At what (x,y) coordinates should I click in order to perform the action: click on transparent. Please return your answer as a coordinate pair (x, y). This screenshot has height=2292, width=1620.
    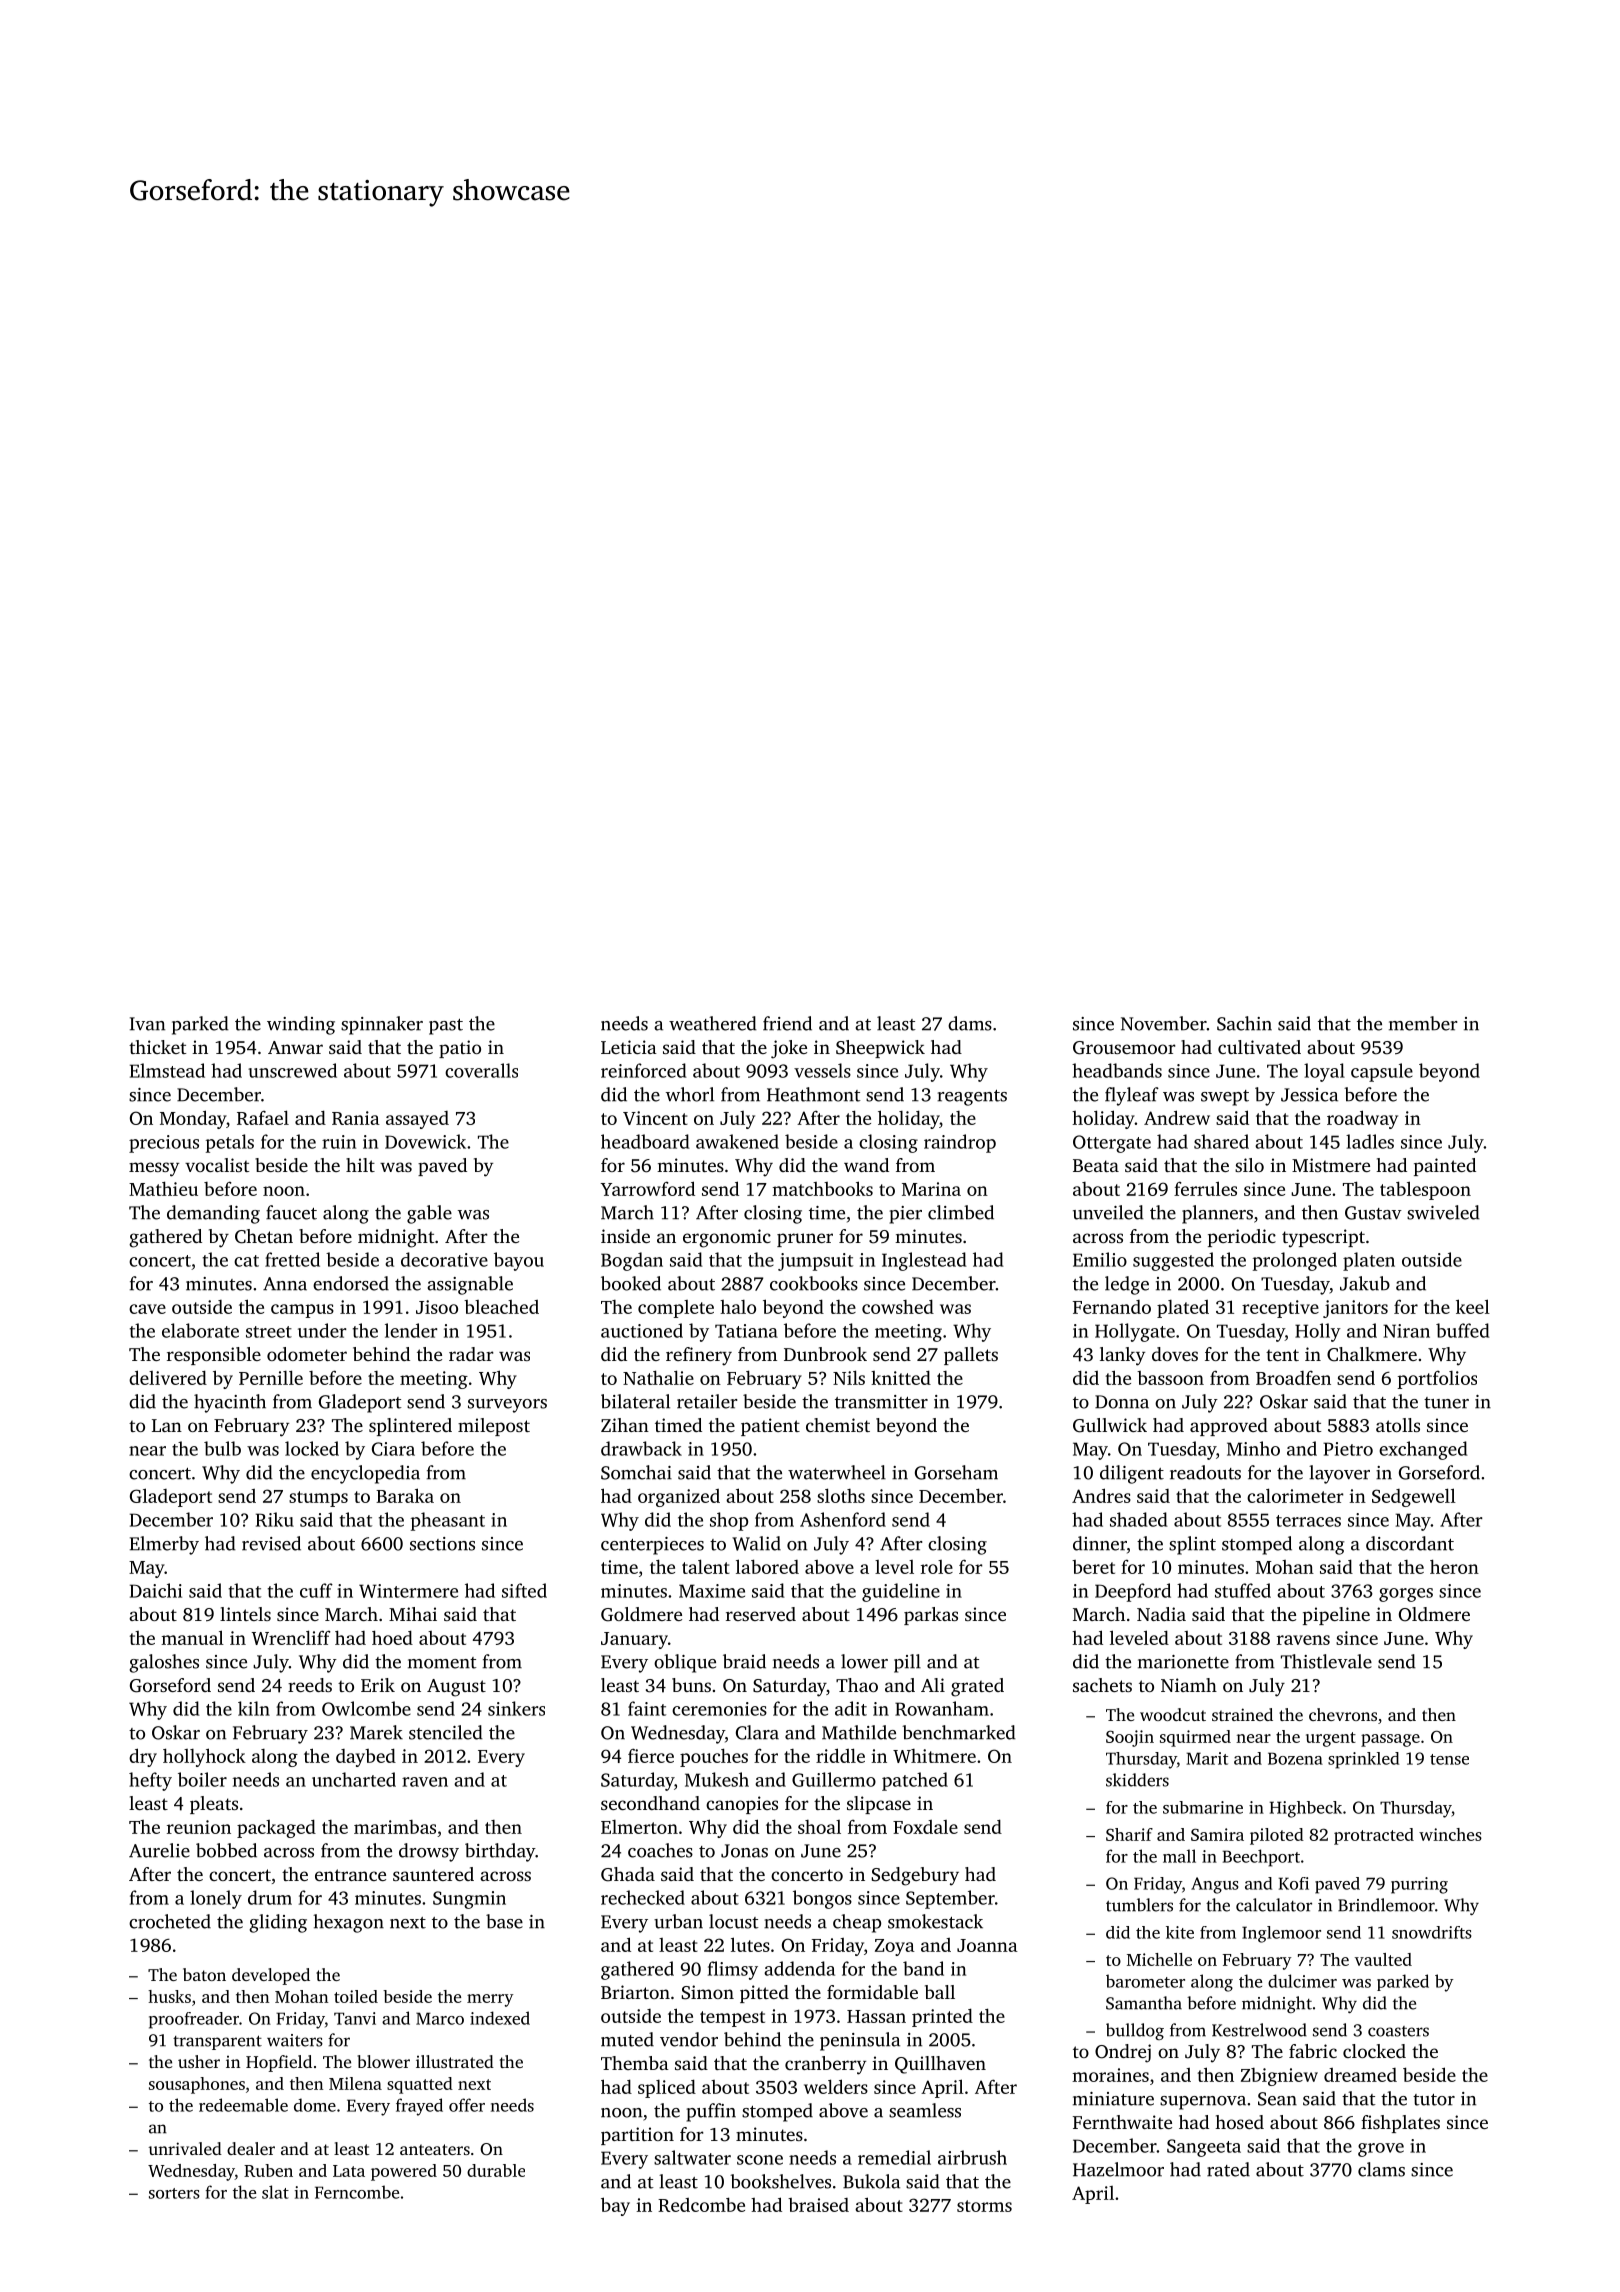
    Looking at the image, I should click on (217, 2042).
